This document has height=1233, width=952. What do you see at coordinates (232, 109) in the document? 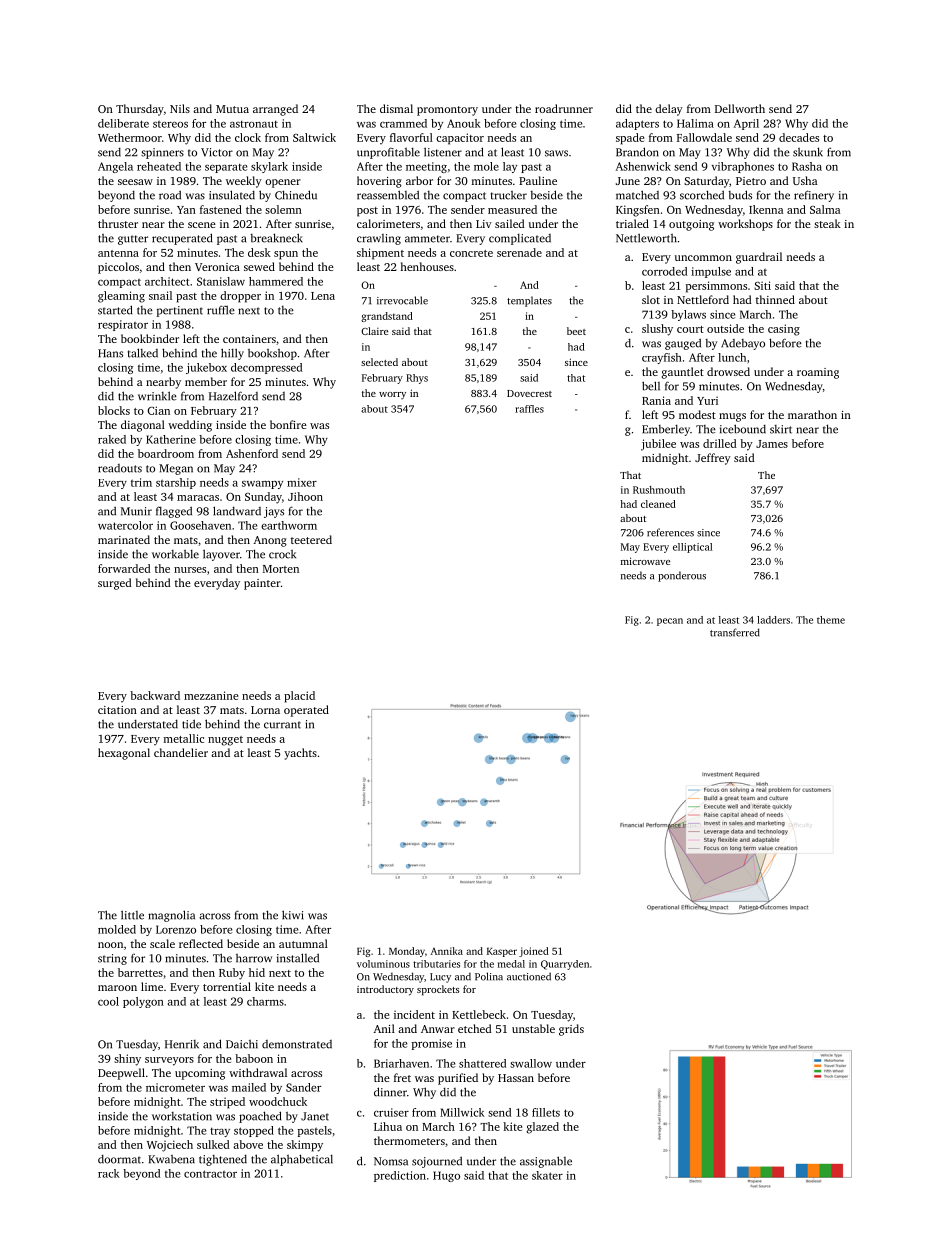
I see `Mutua` at bounding box center [232, 109].
